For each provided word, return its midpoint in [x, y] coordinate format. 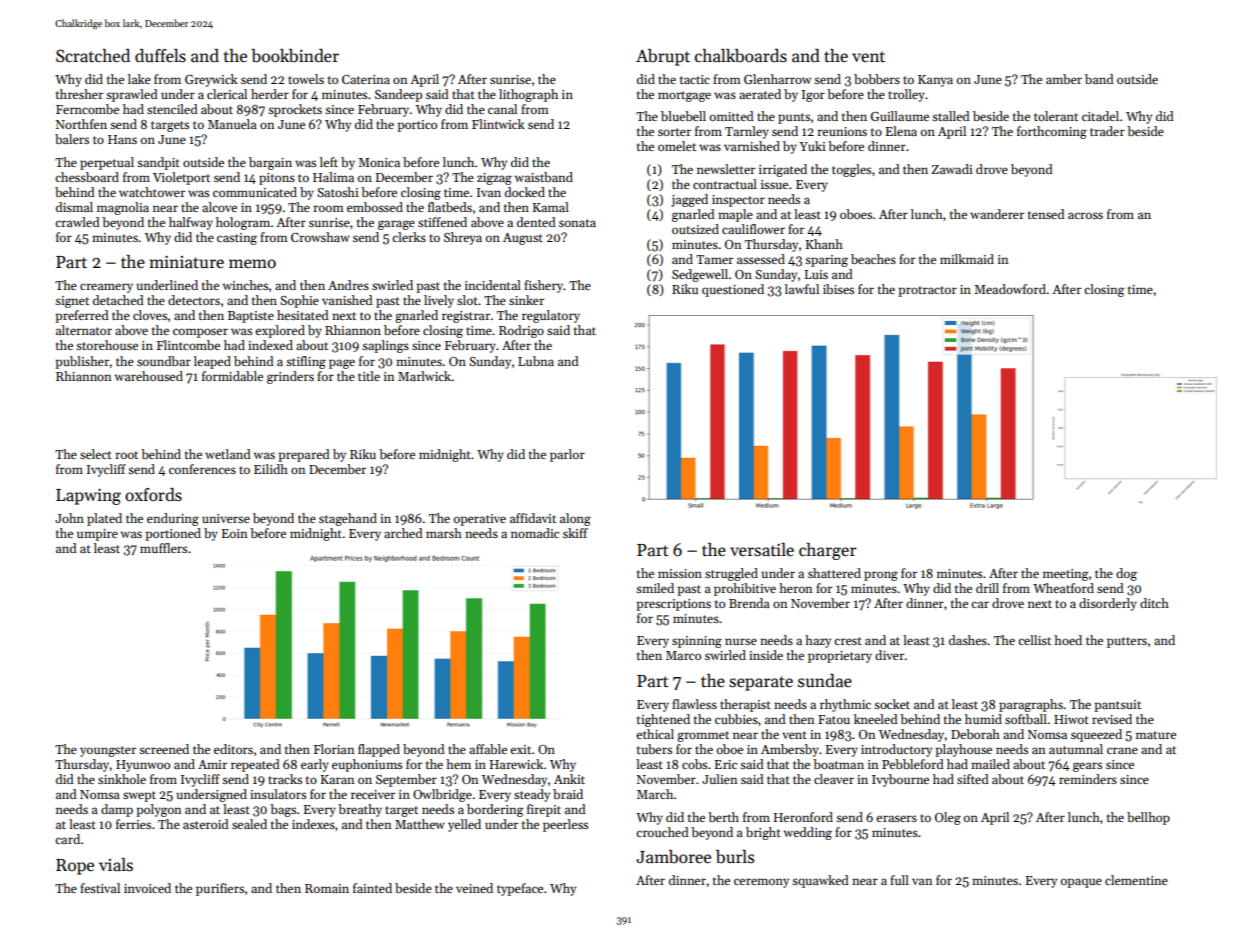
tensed [1046, 214]
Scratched [93, 56]
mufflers [163, 548]
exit [520, 749]
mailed [990, 764]
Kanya [935, 81]
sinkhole [122, 779]
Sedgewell [700, 275]
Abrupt [663, 57]
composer [200, 333]
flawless [694, 704]
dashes [968, 640]
